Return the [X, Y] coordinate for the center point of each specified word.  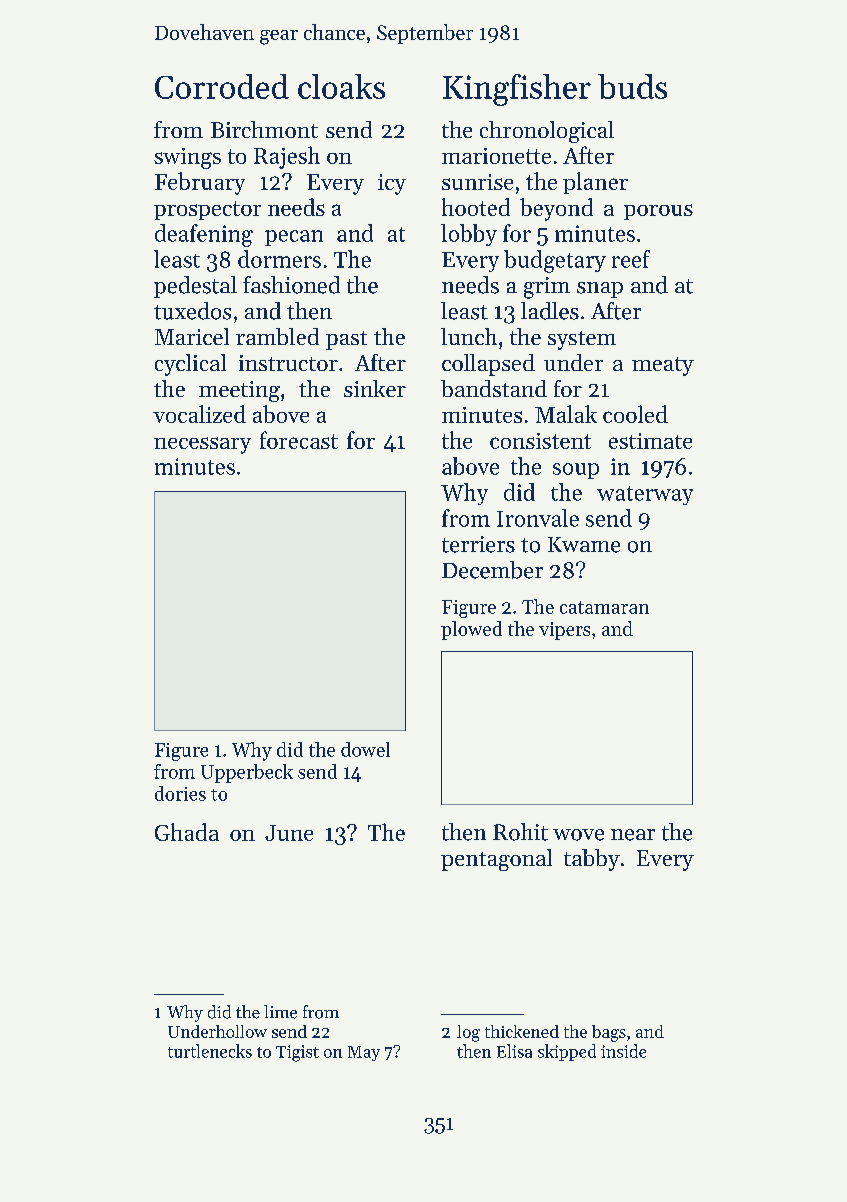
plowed [471, 630]
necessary [202, 445]
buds [632, 86]
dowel [365, 749]
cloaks [341, 86]
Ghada [187, 832]
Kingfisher [517, 90]
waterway [645, 495]
